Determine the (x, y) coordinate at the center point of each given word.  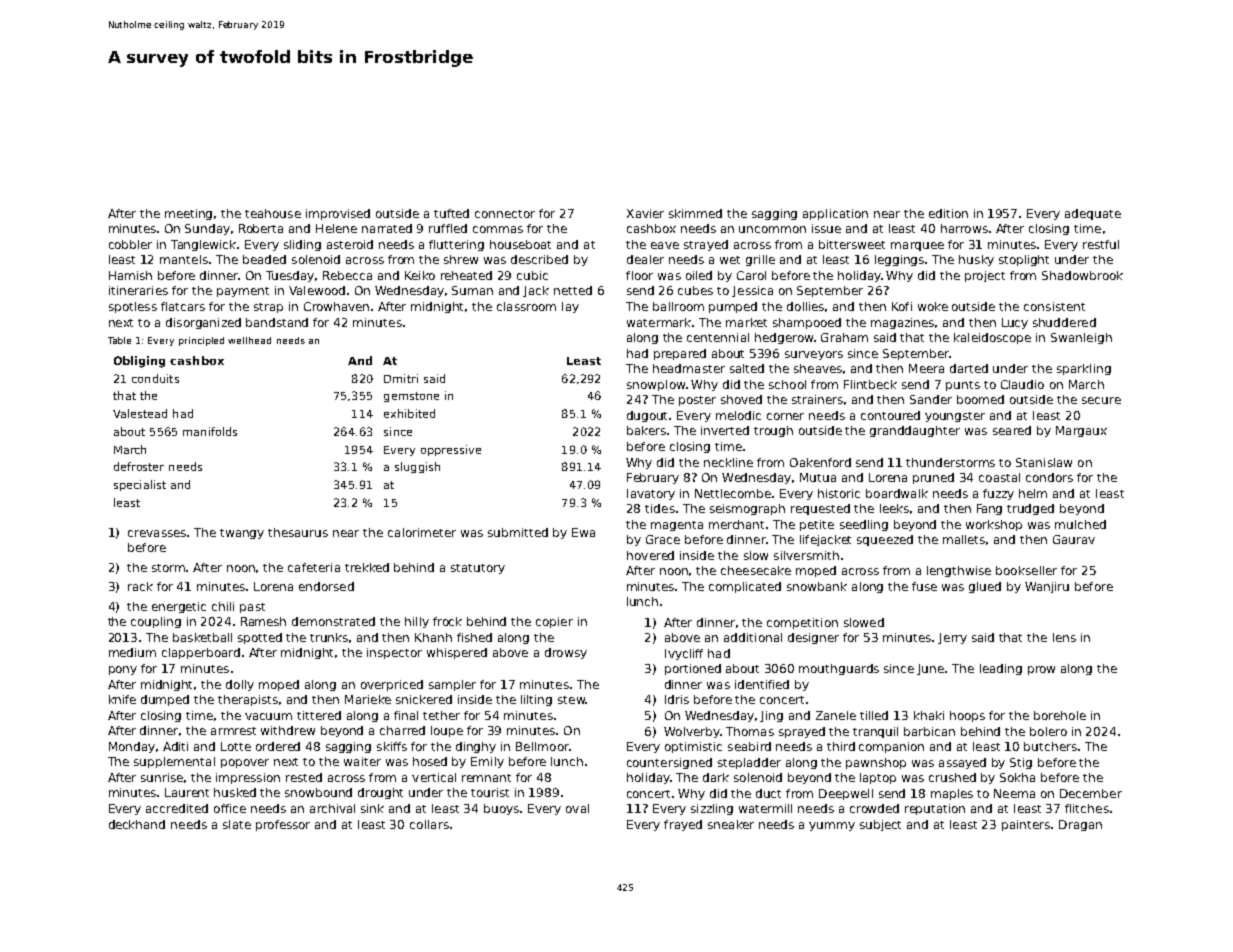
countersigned (669, 763)
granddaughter (915, 431)
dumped (165, 700)
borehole (1060, 715)
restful (1101, 244)
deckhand (137, 824)
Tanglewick (204, 245)
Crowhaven (336, 306)
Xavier (645, 213)
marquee (917, 246)
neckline (728, 462)
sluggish (417, 467)
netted (573, 290)
